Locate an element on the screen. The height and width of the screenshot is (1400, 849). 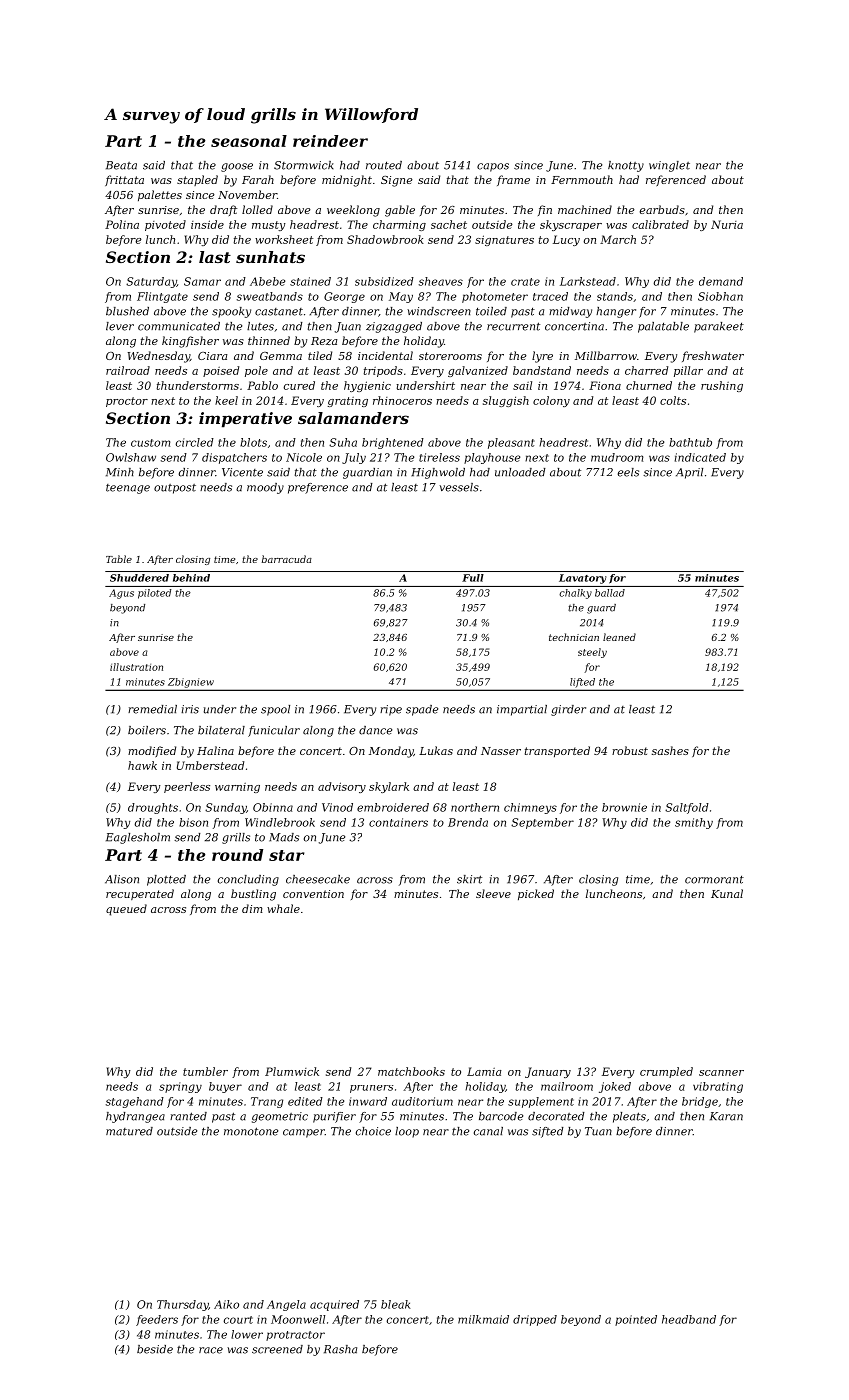
cormorant is located at coordinates (714, 879).
